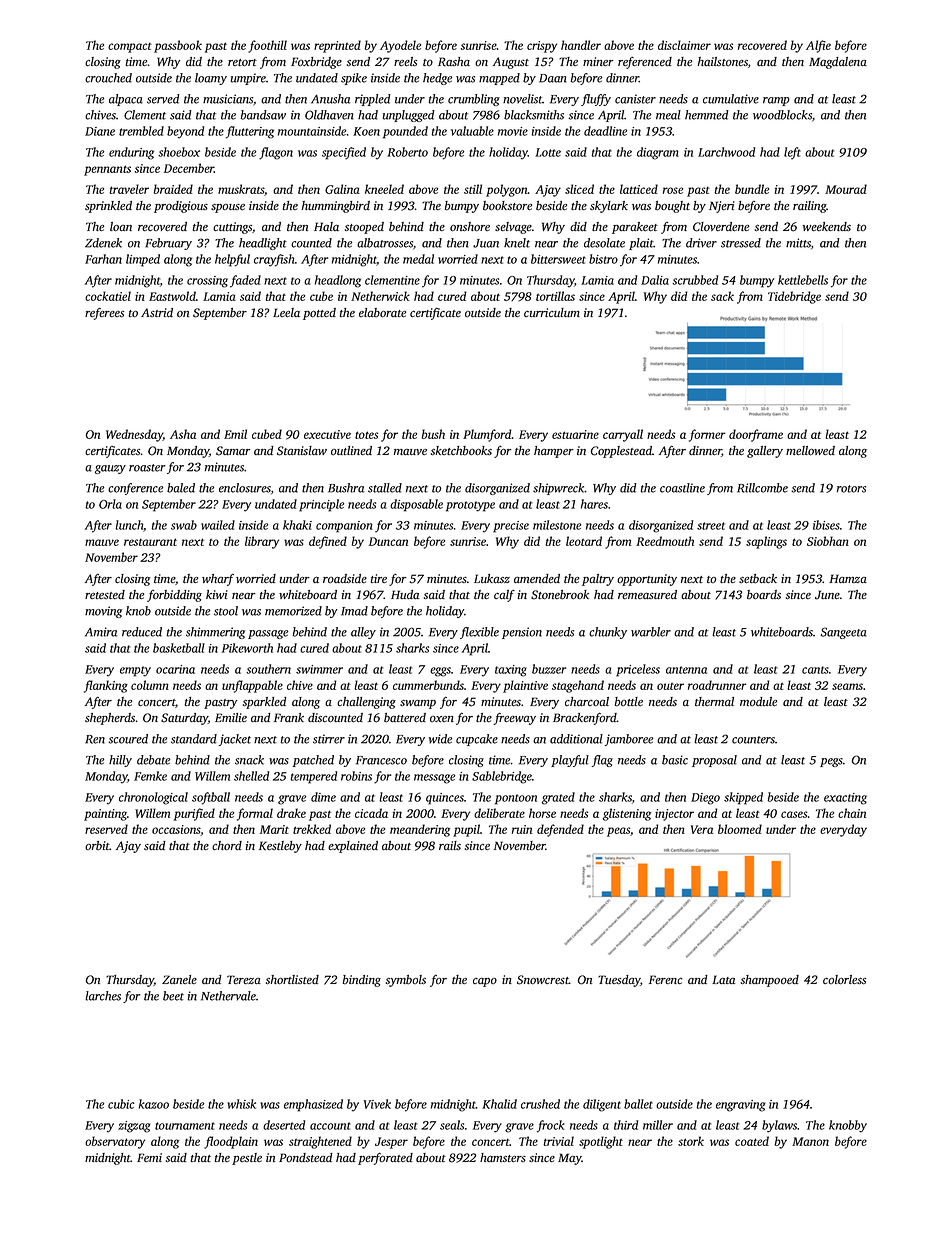 Image resolution: width=952 pixels, height=1233 pixels. Describe the element at coordinates (176, 830) in the screenshot. I see `occasions` at that location.
